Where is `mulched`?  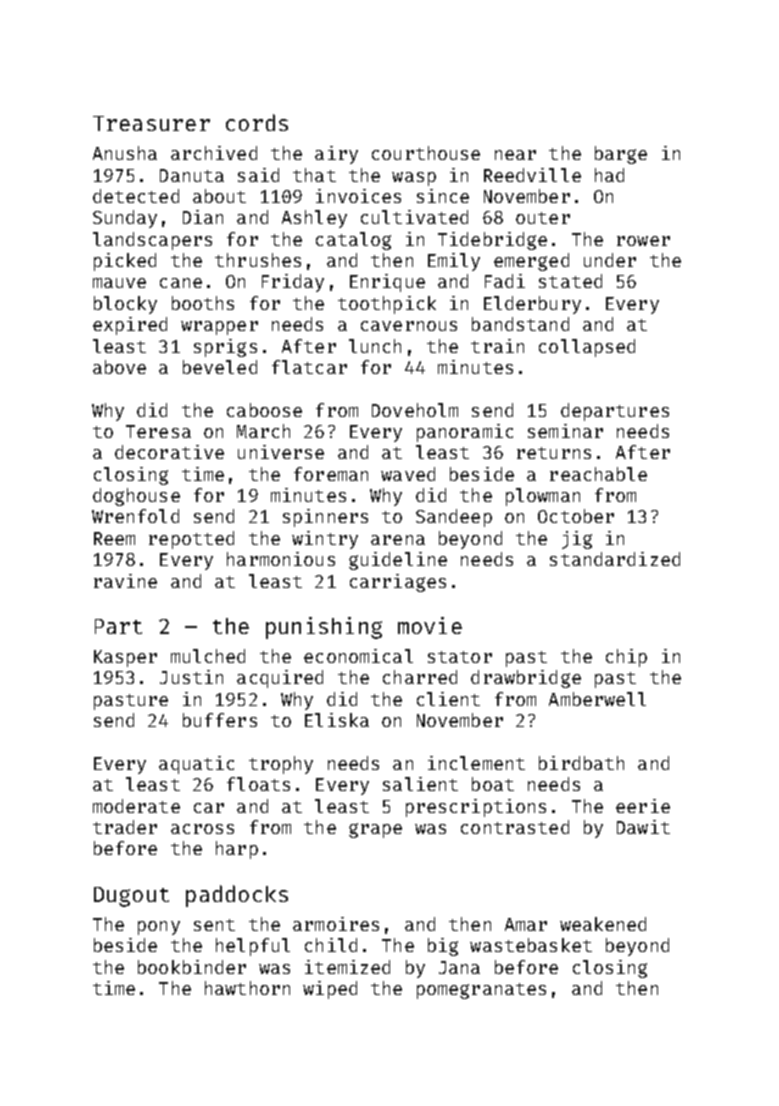
mulched is located at coordinates (208, 656).
